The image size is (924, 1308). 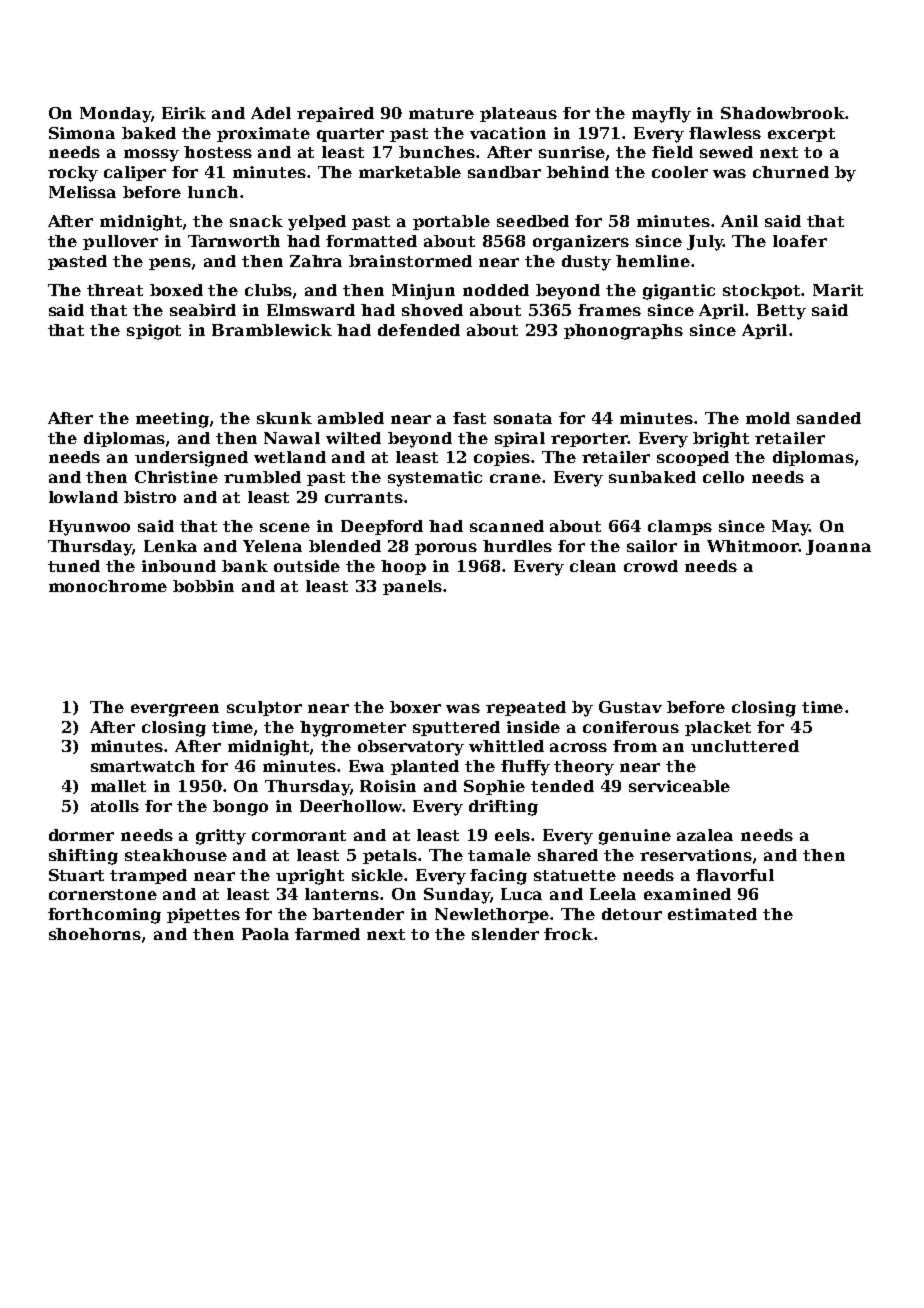 I want to click on Betty, so click(x=781, y=312).
